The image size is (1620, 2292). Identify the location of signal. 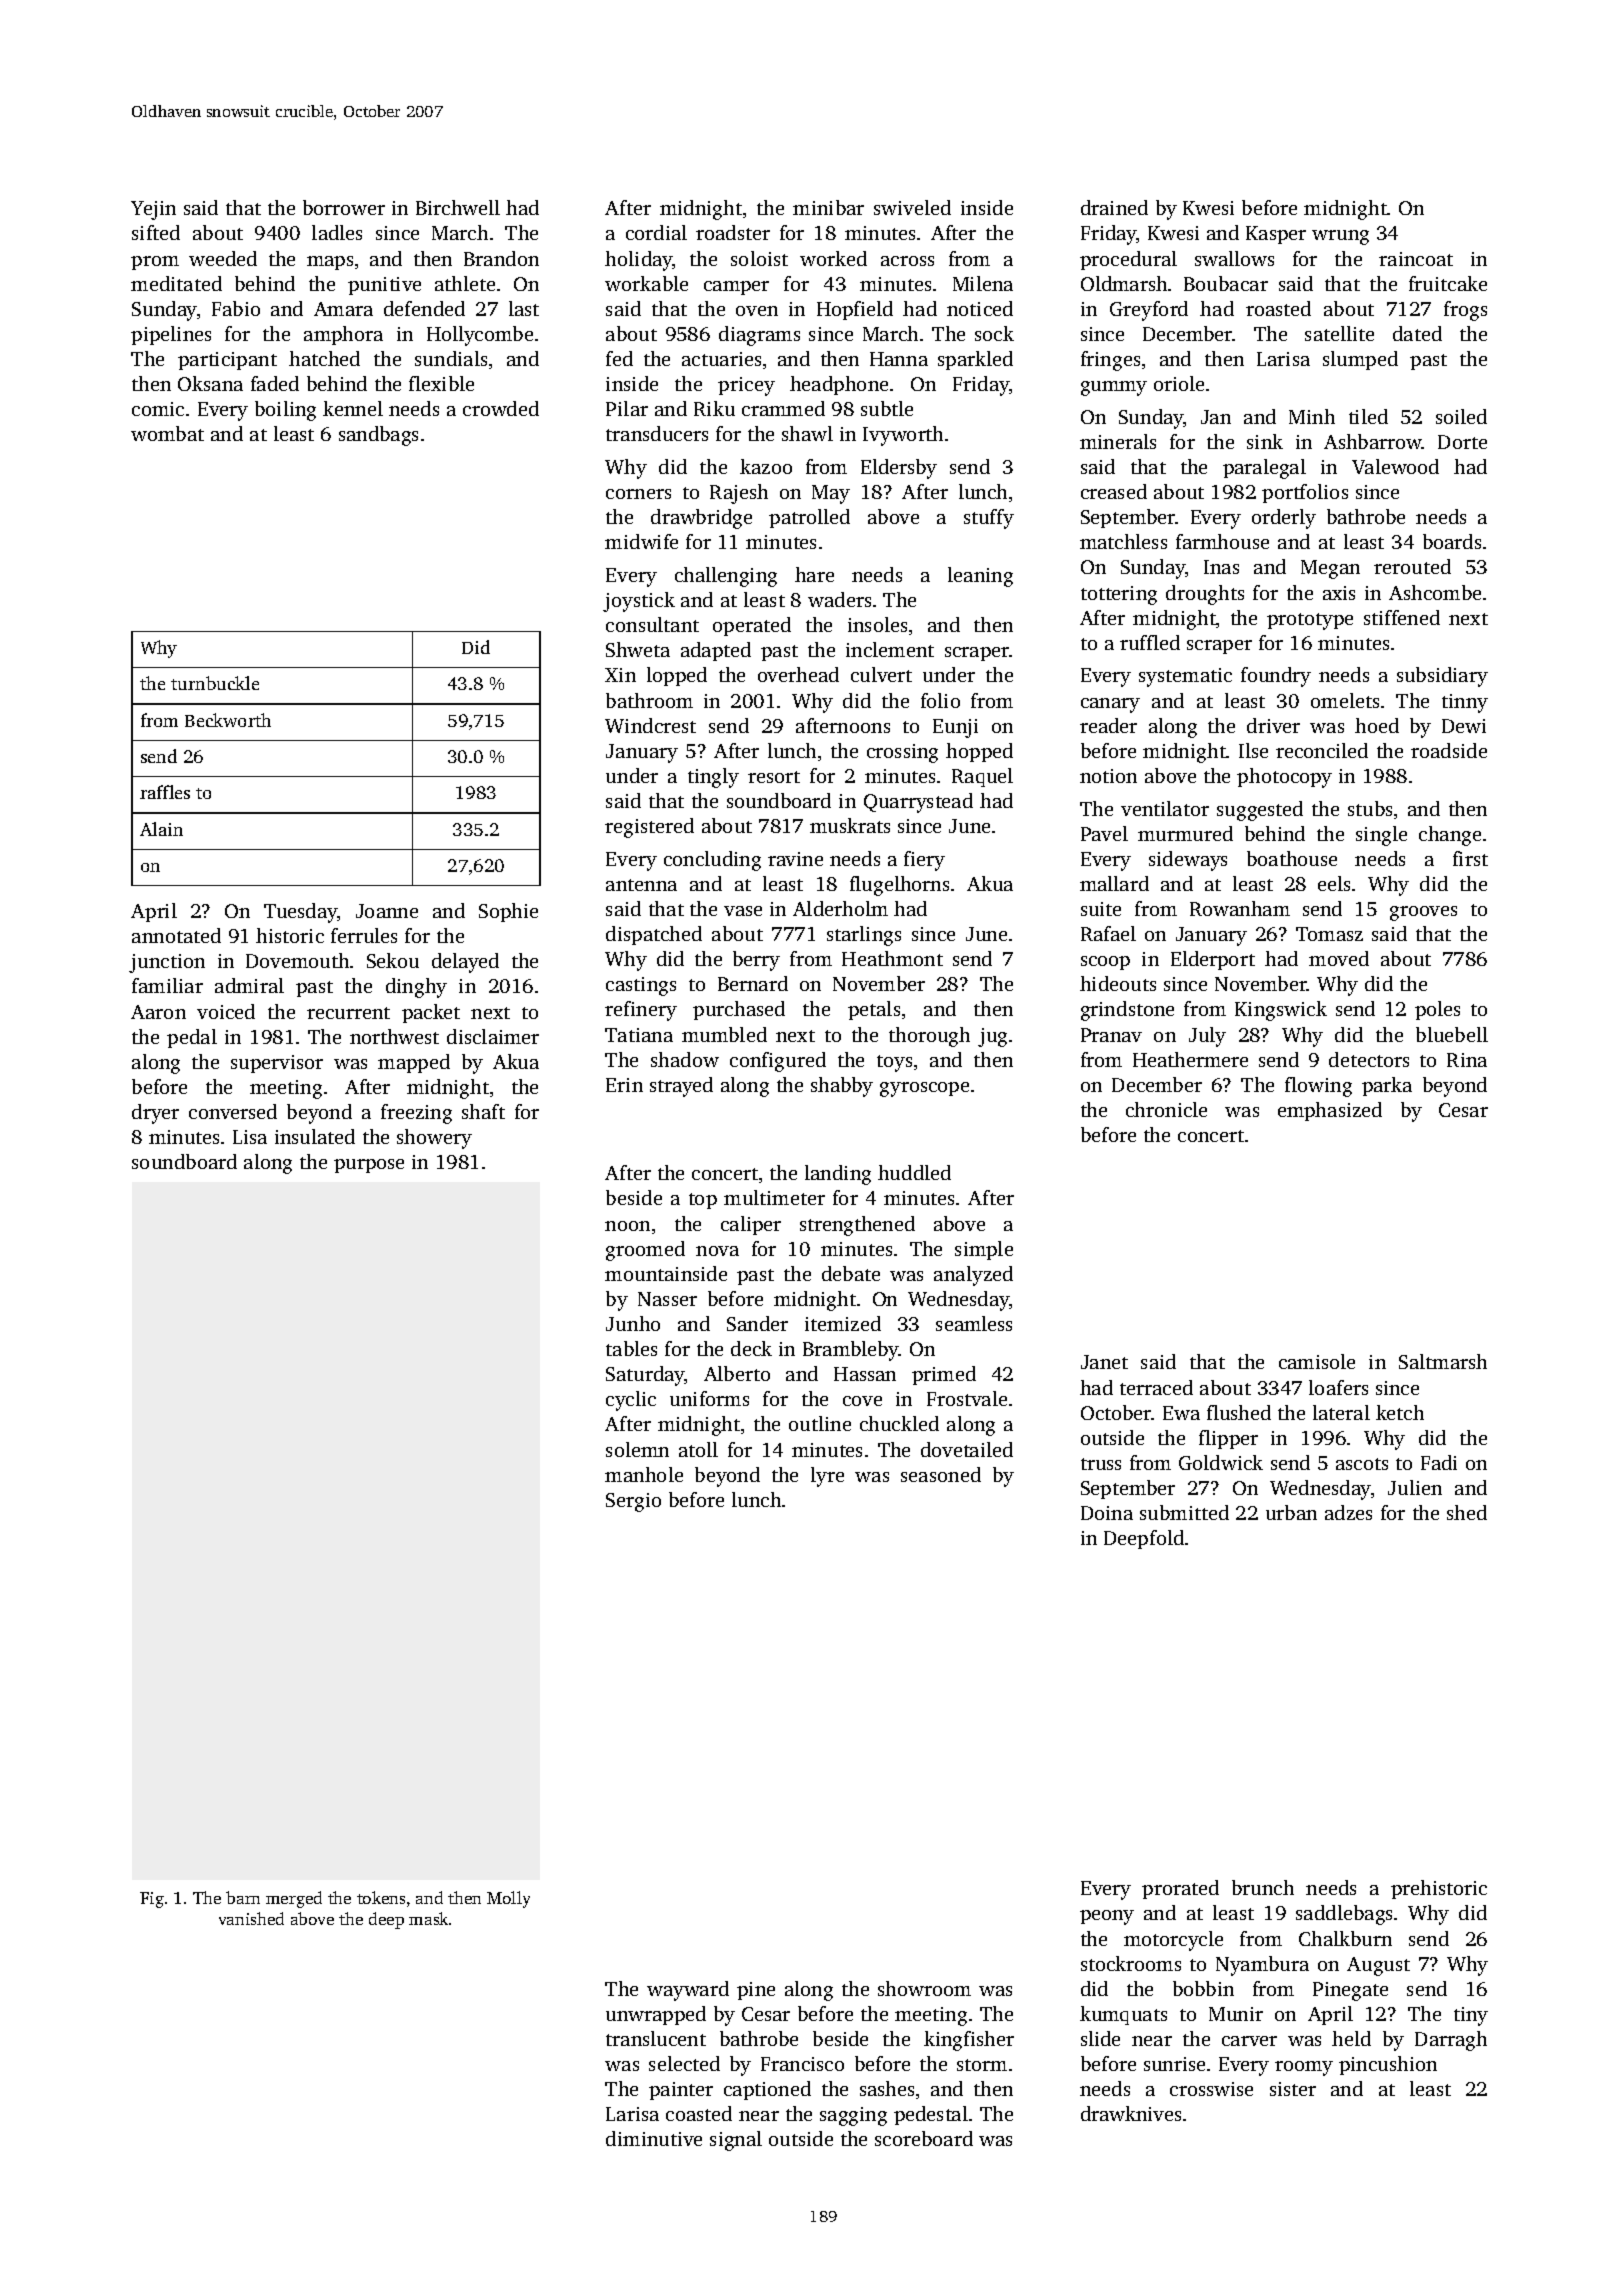
(736, 2141).
